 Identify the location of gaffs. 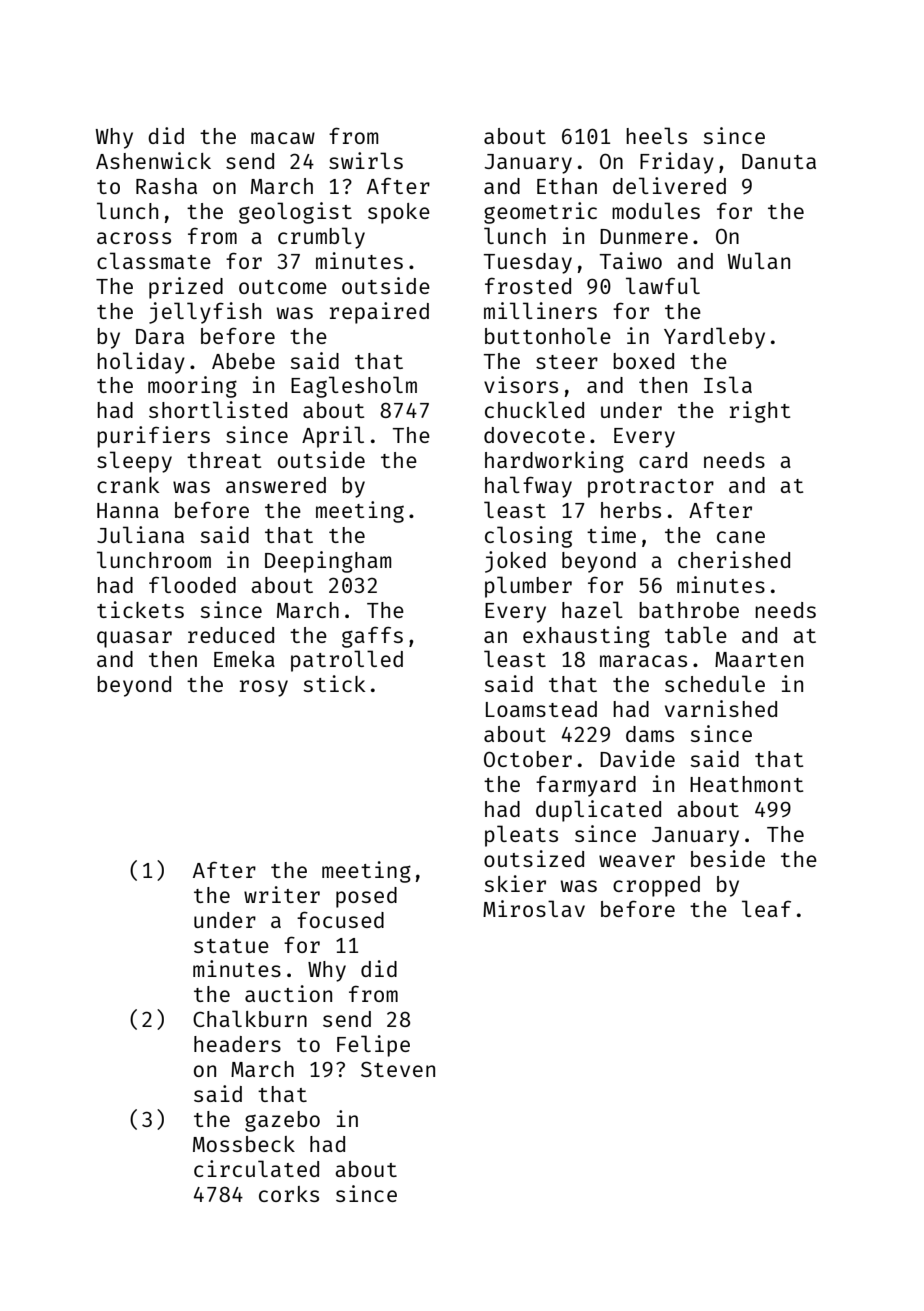
(372, 637).
